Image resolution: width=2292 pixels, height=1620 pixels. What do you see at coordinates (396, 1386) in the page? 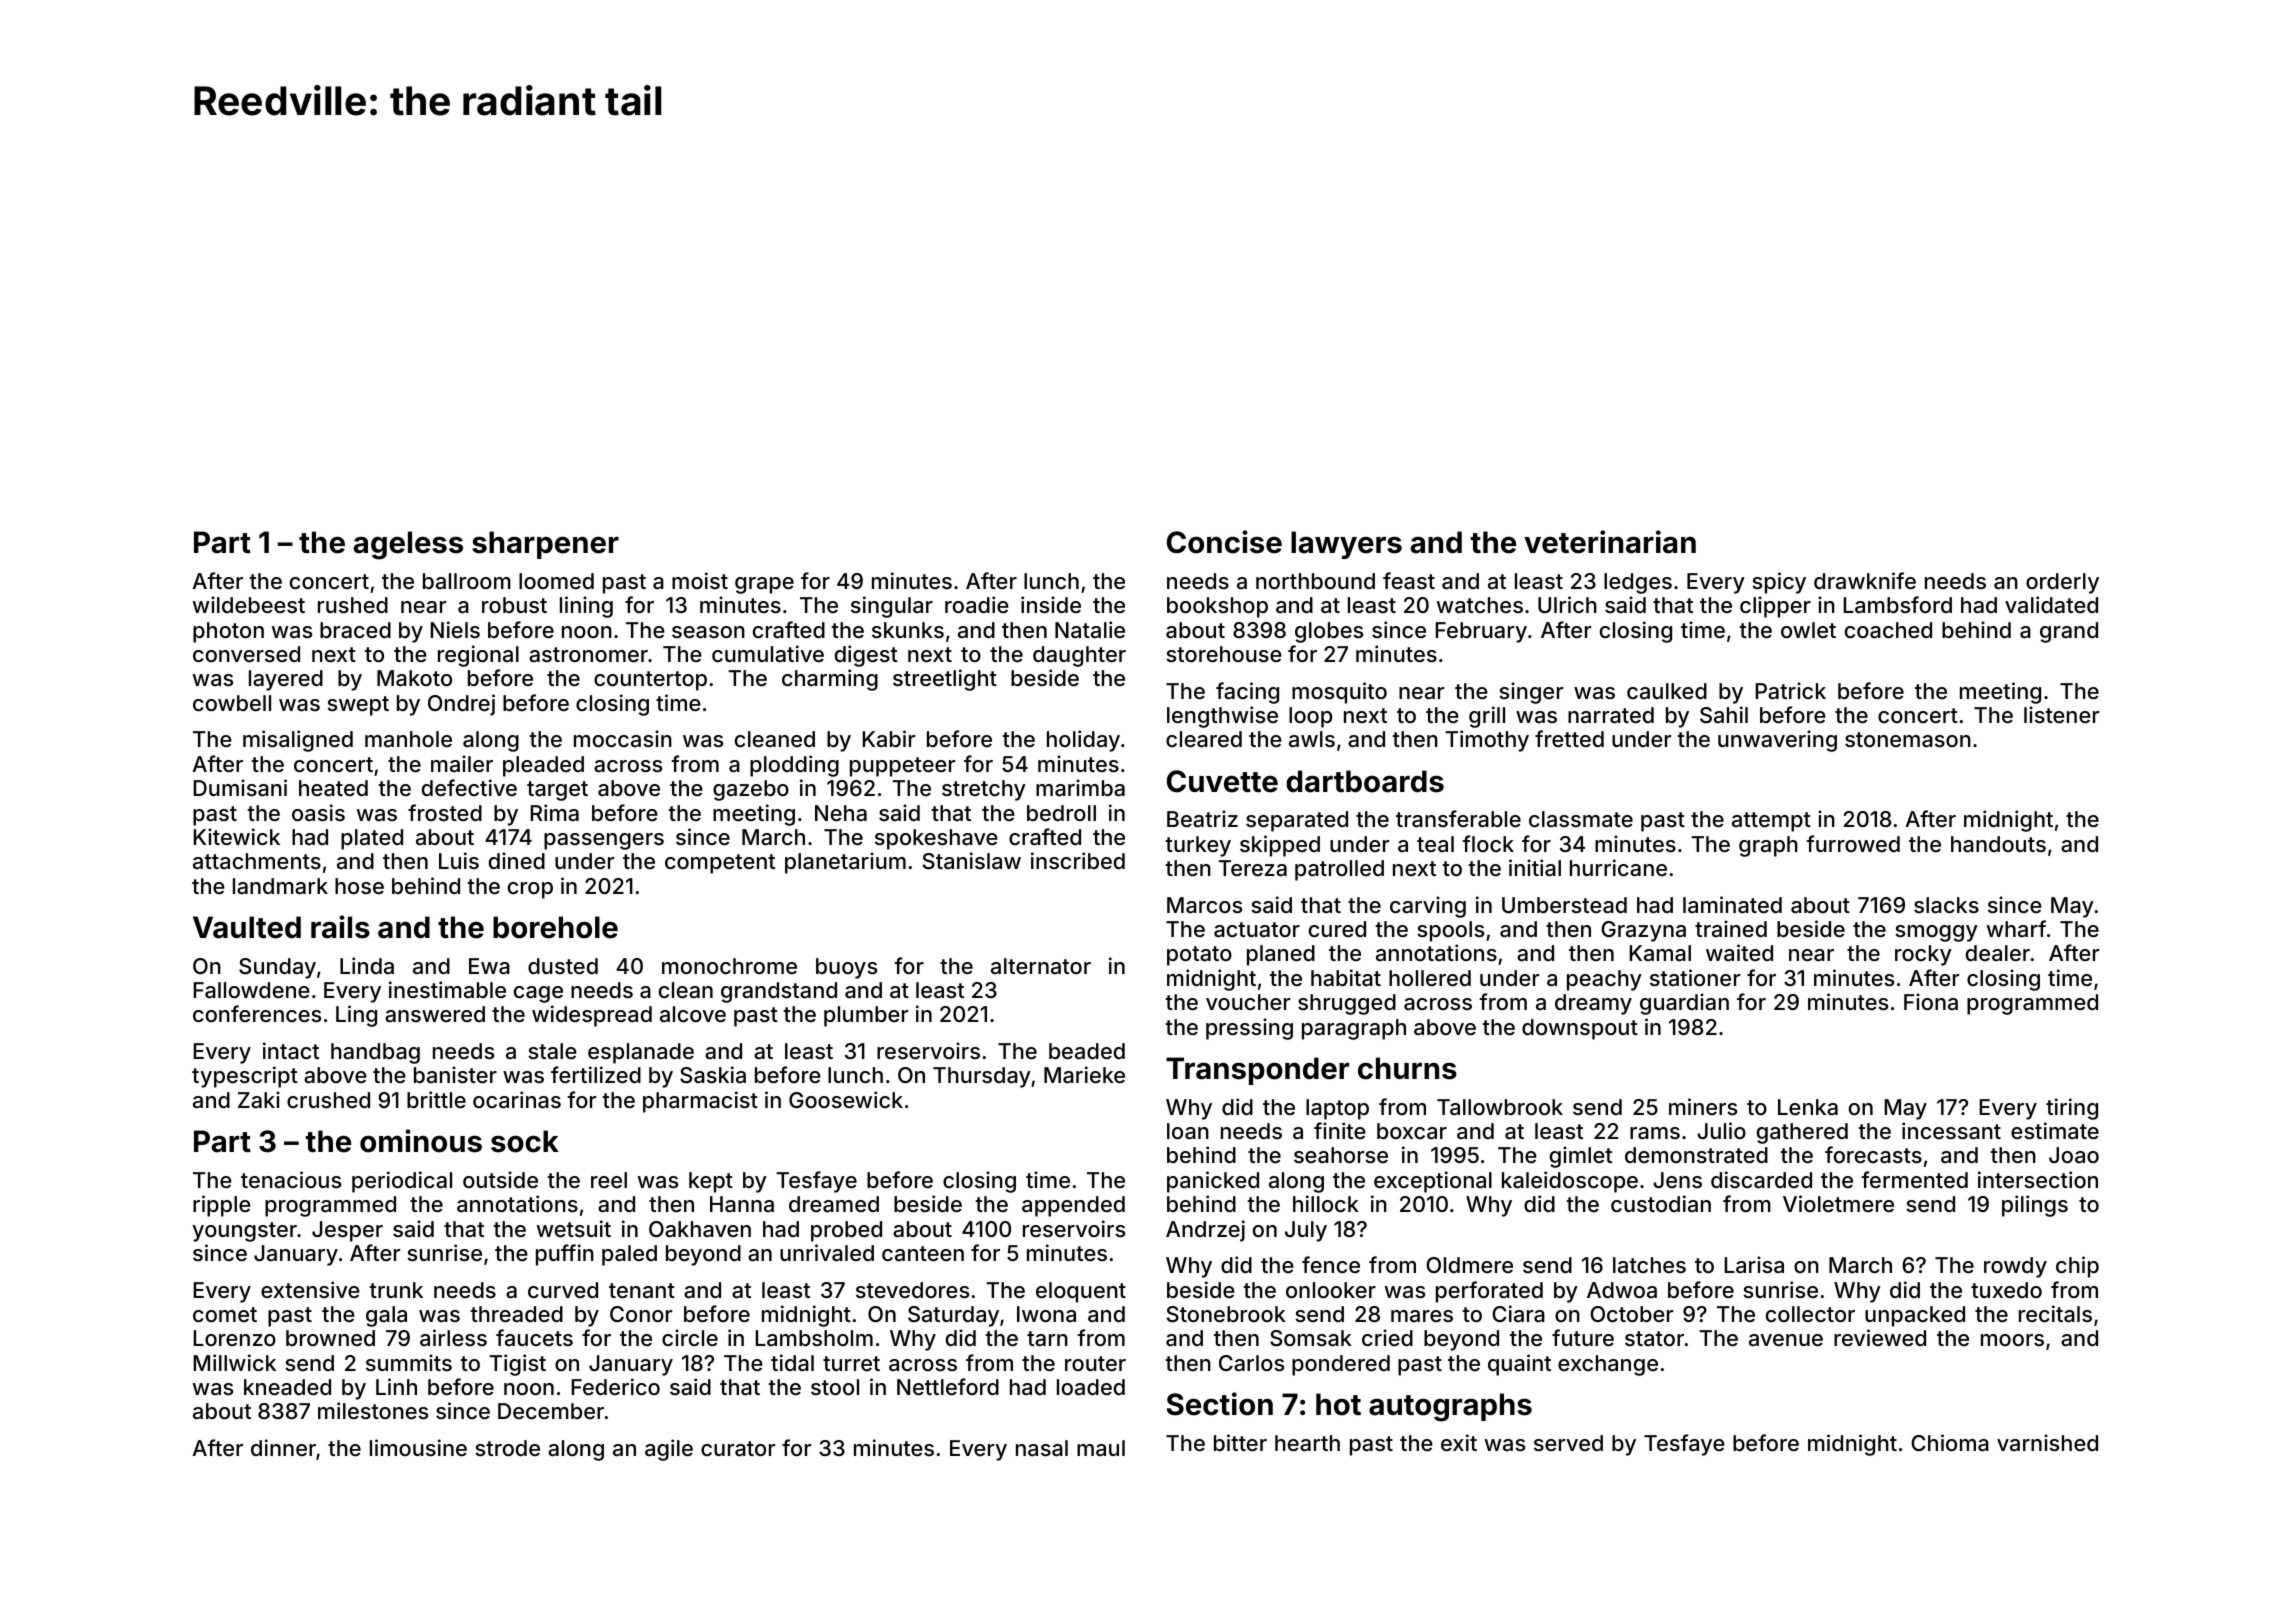
I see `Linh` at bounding box center [396, 1386].
